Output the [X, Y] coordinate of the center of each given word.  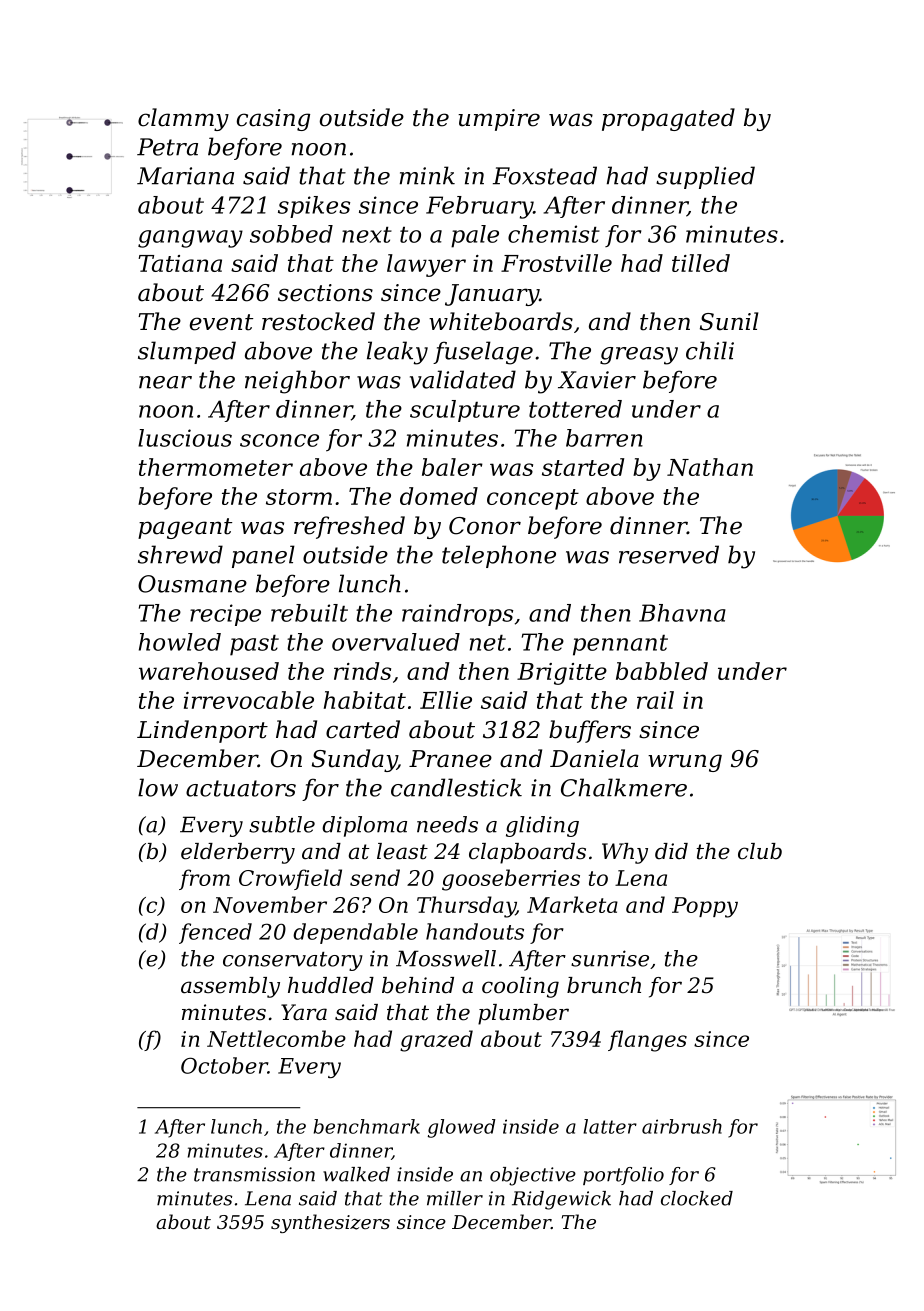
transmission [254, 1174]
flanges [647, 1041]
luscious [185, 438]
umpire [499, 120]
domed [439, 496]
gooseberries [511, 880]
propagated [668, 119]
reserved [669, 554]
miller [455, 1198]
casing [273, 120]
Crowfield [290, 879]
